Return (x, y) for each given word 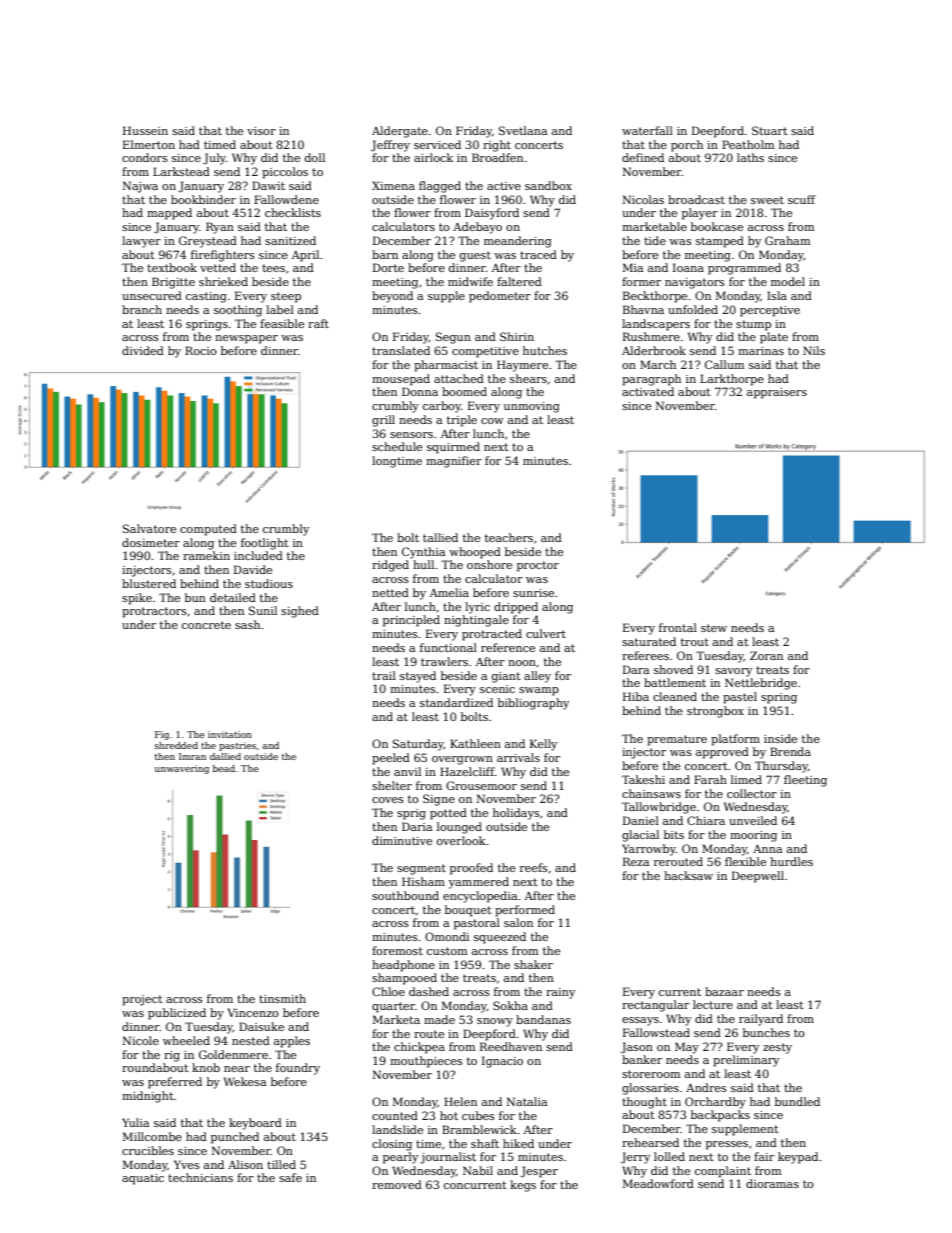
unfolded (693, 309)
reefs (534, 867)
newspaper (246, 339)
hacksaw (688, 875)
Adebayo (477, 228)
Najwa (140, 187)
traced (538, 254)
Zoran (766, 655)
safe (290, 1177)
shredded (176, 745)
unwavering (182, 769)
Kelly (543, 745)
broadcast (696, 199)
